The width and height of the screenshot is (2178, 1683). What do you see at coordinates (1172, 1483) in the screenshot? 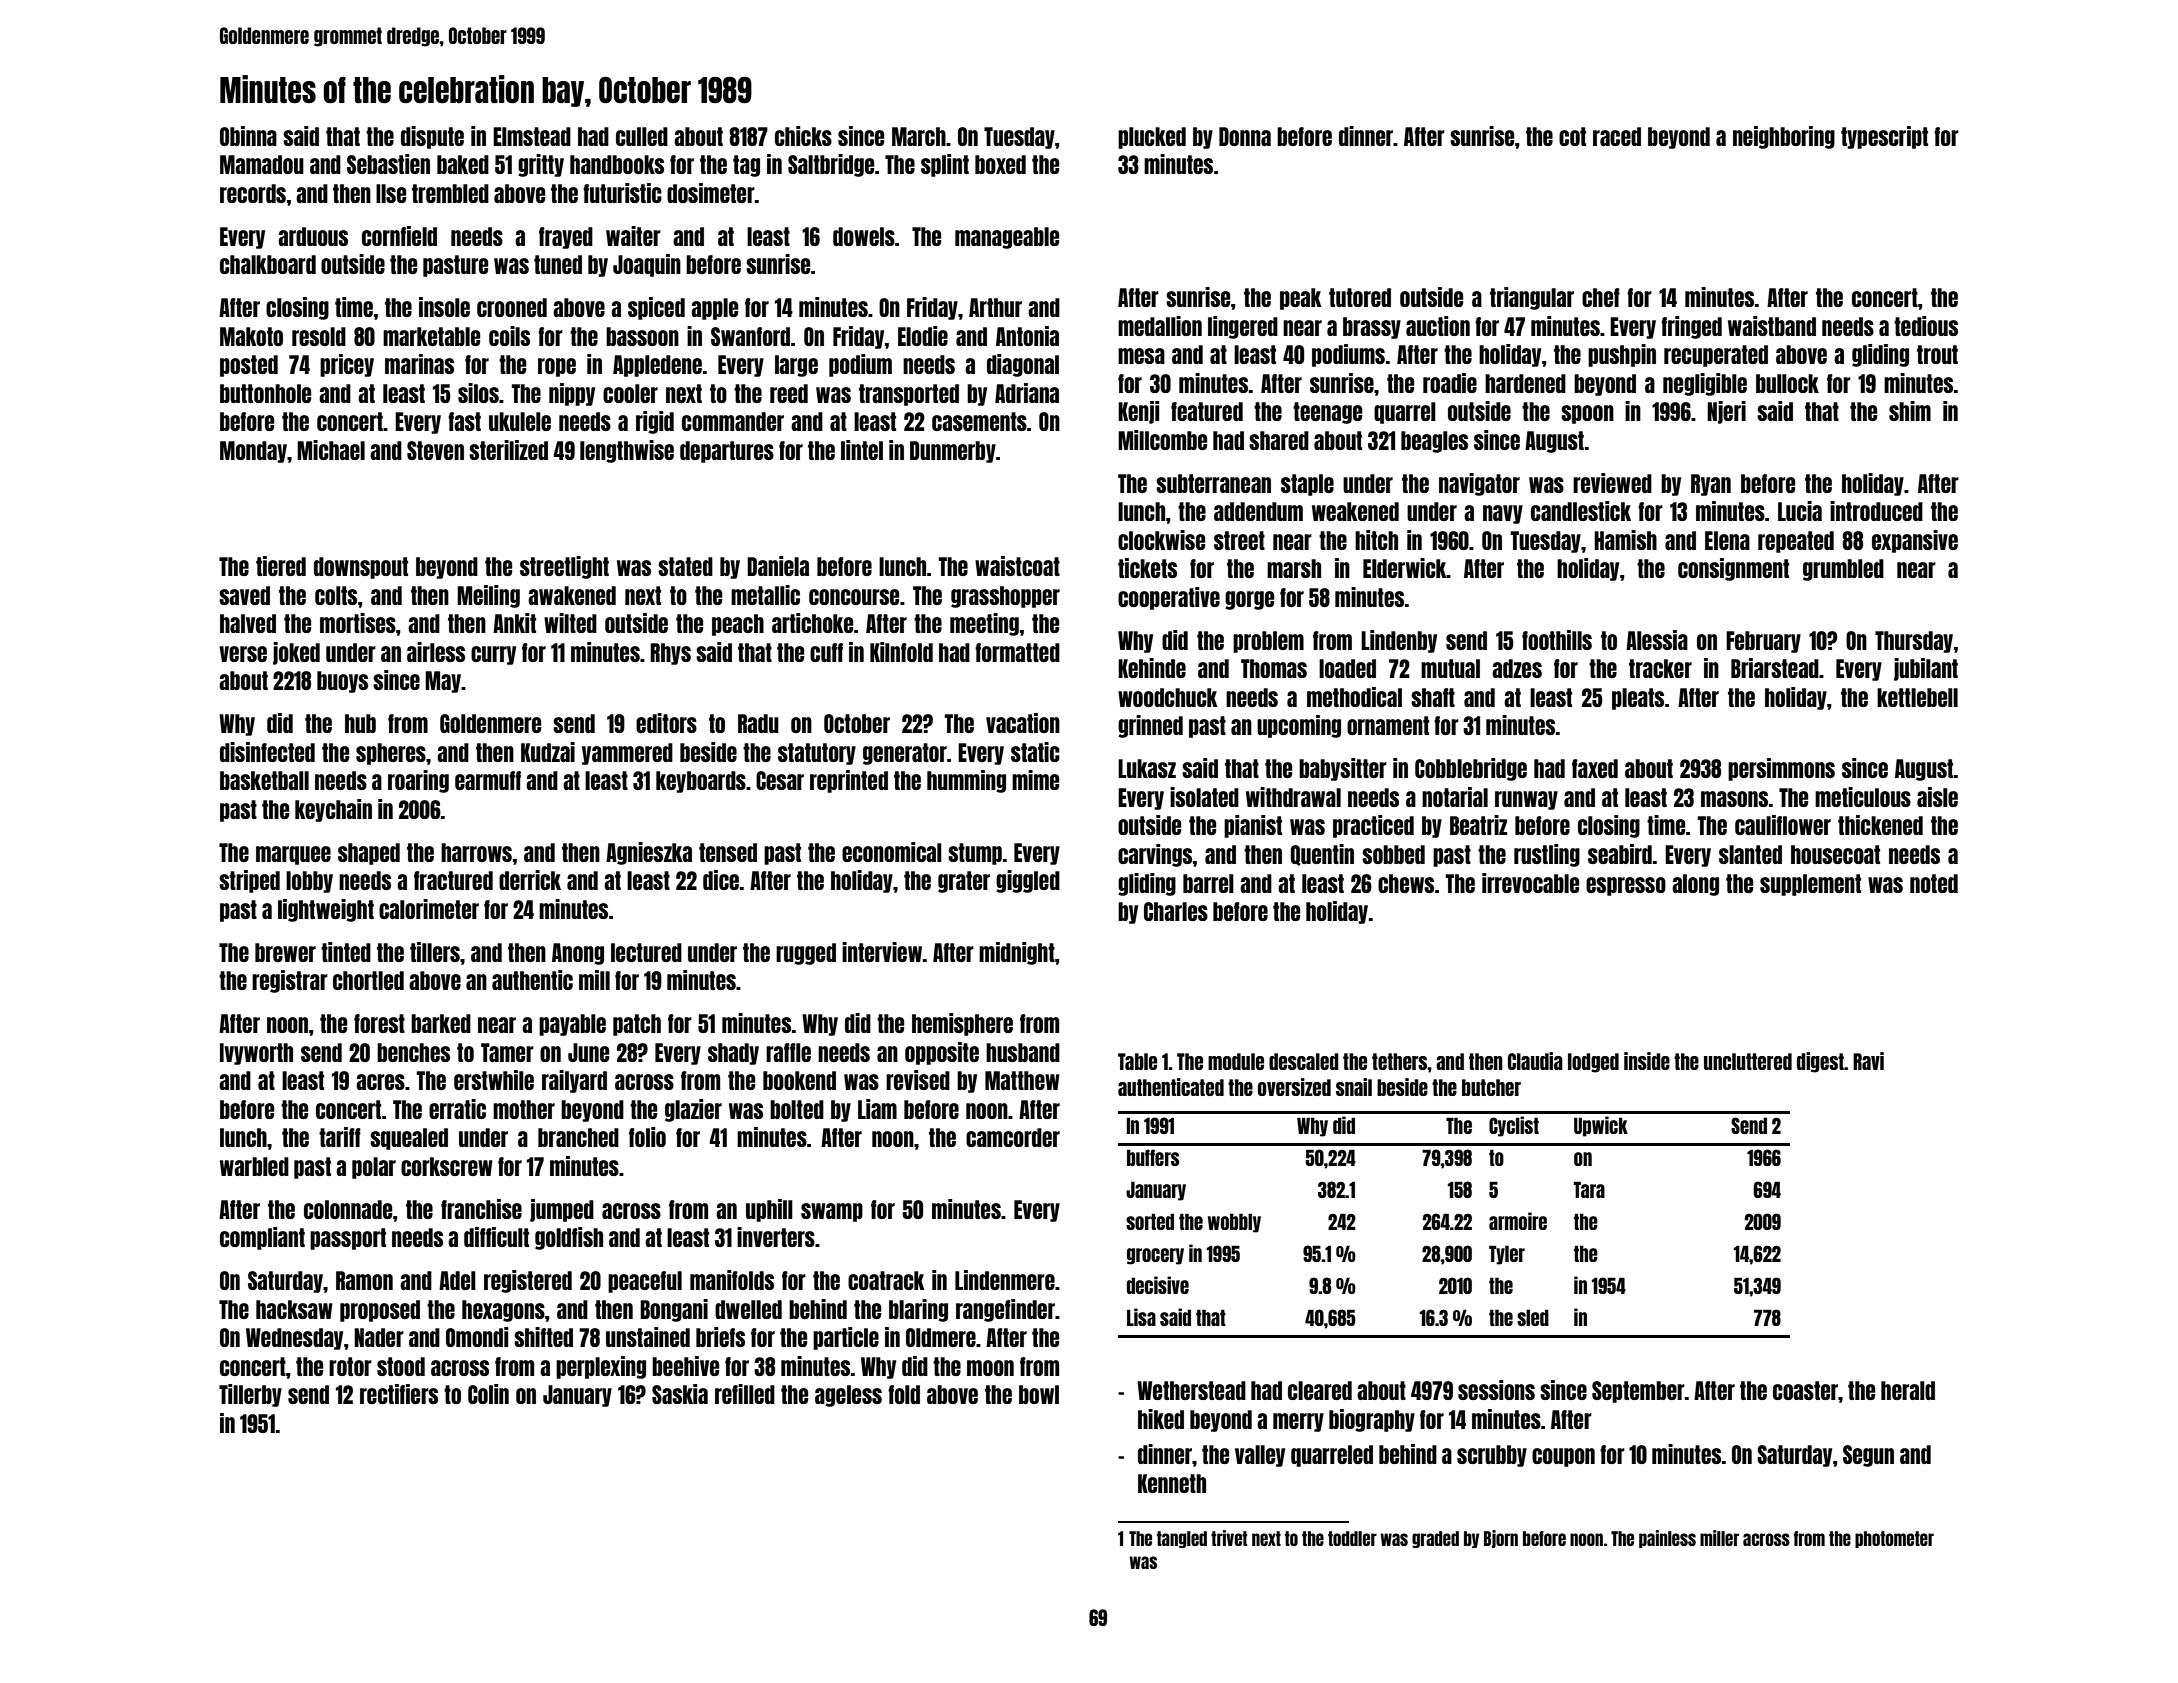
I see `Kenneth` at bounding box center [1172, 1483].
